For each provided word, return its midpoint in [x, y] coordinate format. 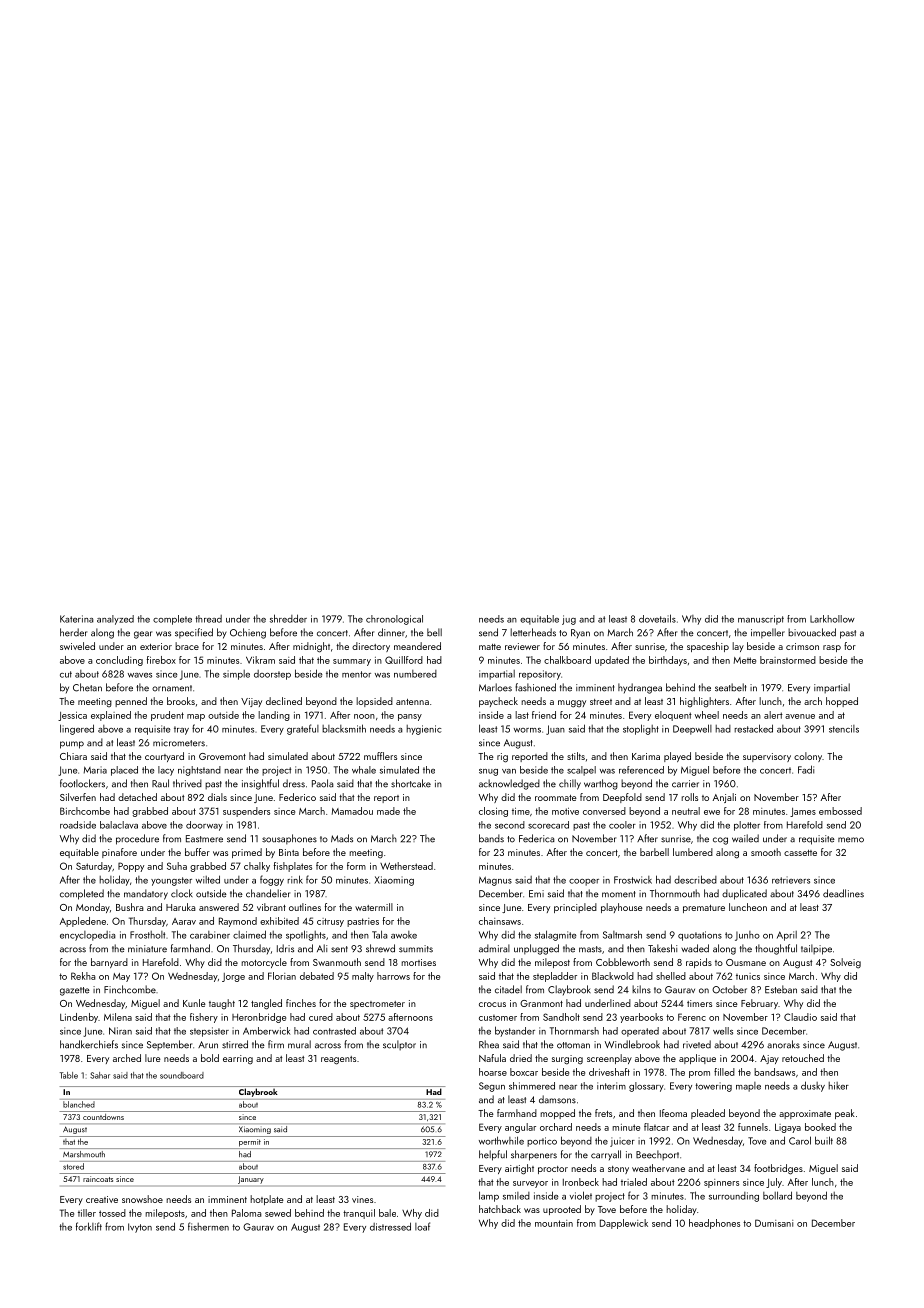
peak [845, 1114]
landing [274, 716]
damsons [557, 1099]
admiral [494, 948]
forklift [89, 1226]
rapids [699, 963]
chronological [394, 620]
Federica [537, 838]
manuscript [761, 620]
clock [182, 893]
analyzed [115, 620]
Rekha [83, 976]
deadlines [843, 893]
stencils [844, 729]
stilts [576, 756]
